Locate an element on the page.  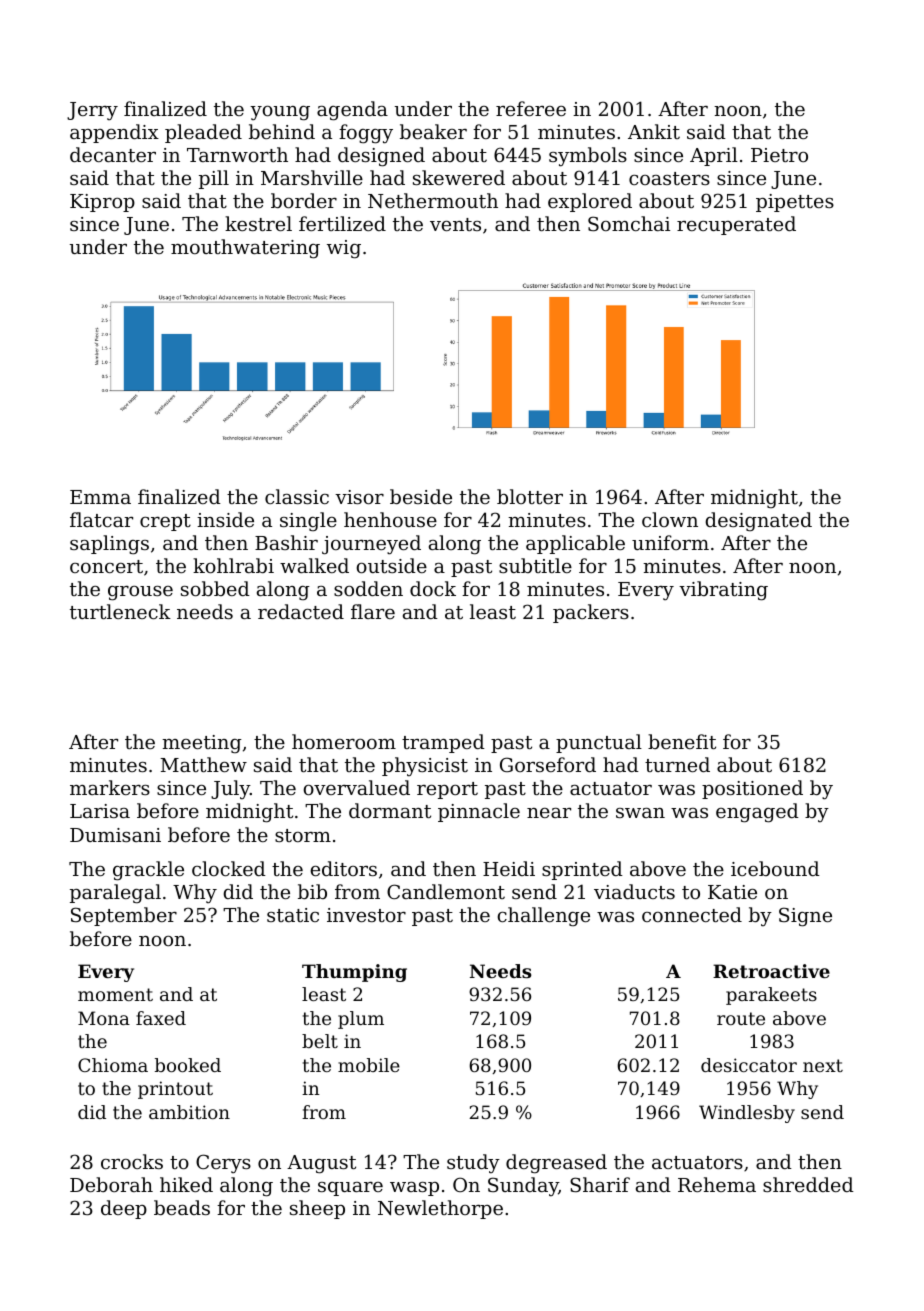
referee is located at coordinates (531, 108).
